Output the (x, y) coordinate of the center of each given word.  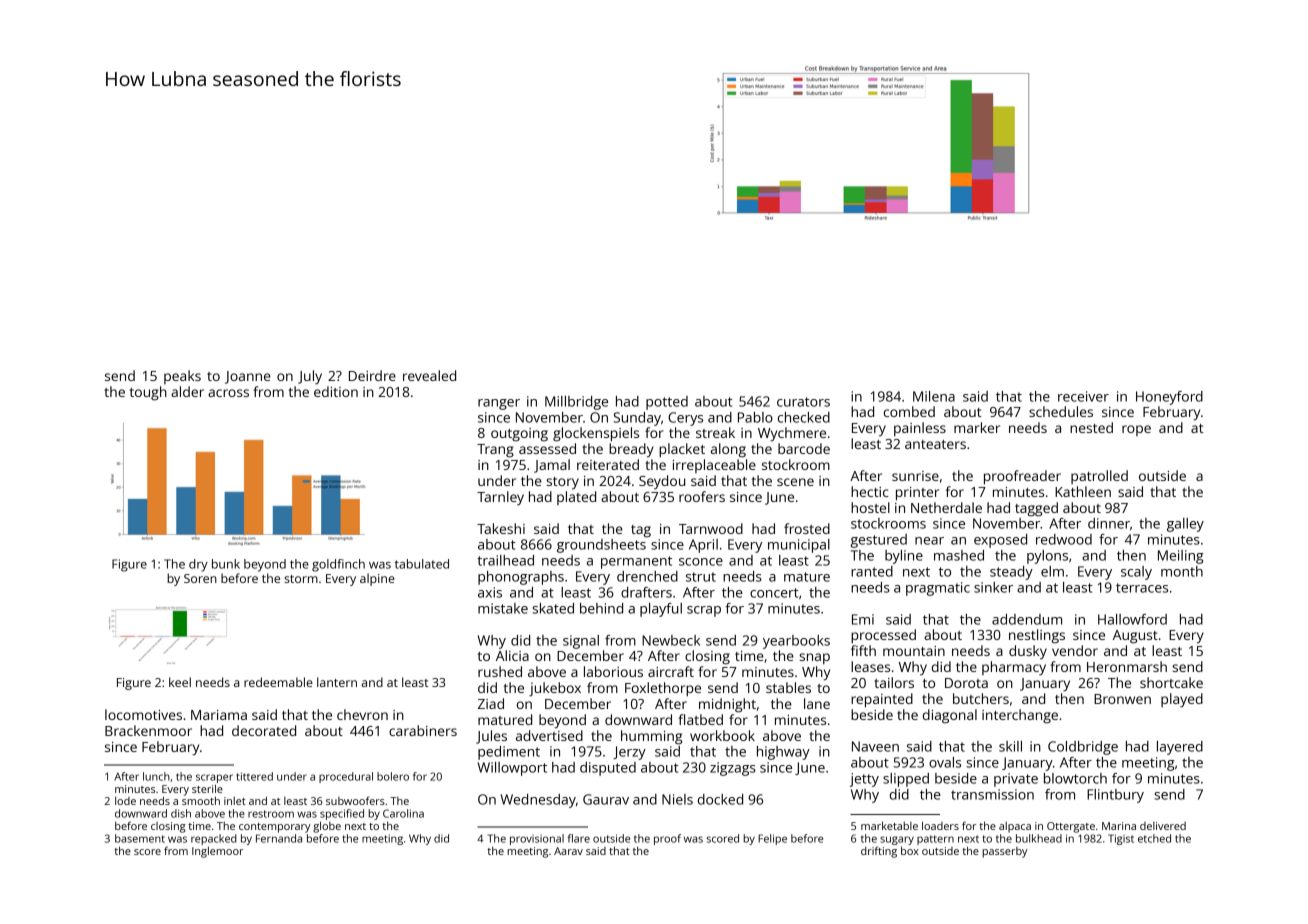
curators (803, 402)
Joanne (248, 377)
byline (904, 557)
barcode (804, 448)
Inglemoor (217, 852)
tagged (1036, 509)
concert (774, 593)
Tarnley (500, 498)
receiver (1083, 396)
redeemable (278, 682)
